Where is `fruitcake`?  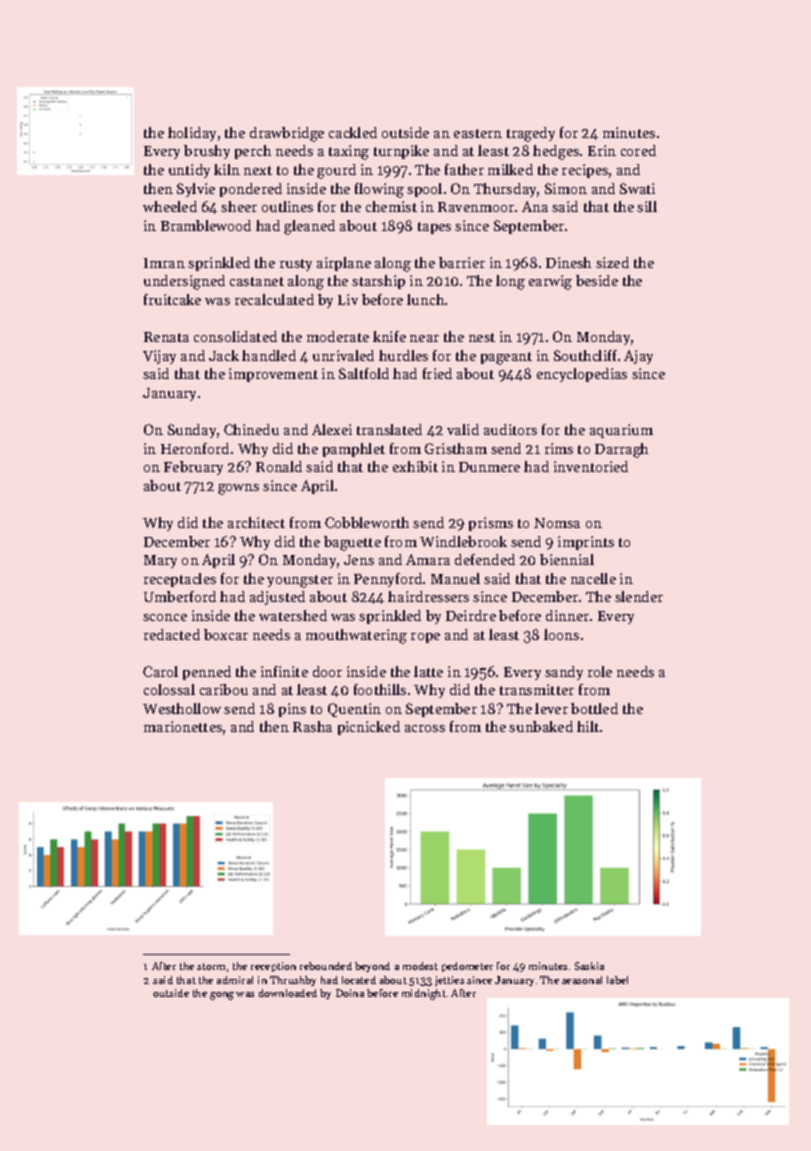 fruitcake is located at coordinates (172, 299).
